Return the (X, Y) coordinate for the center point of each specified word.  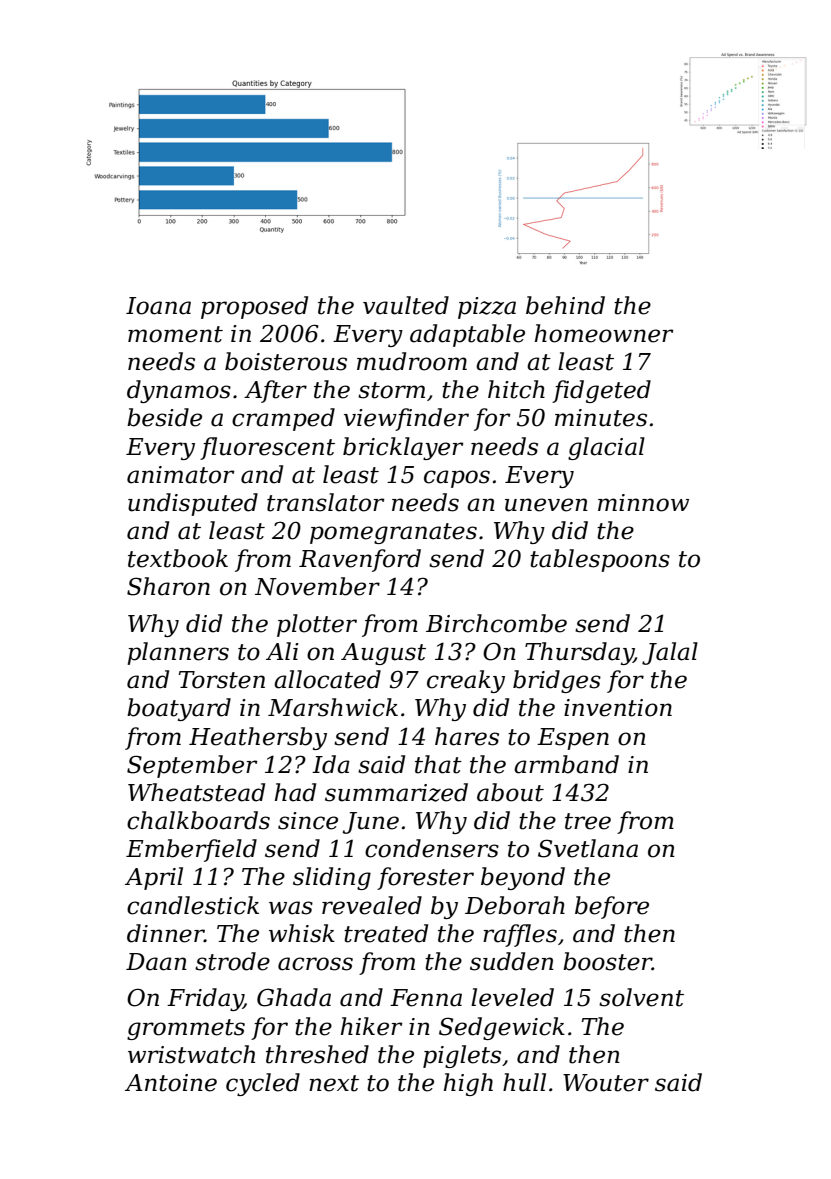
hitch (516, 389)
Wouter (606, 1083)
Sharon (168, 586)
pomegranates (393, 533)
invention (618, 708)
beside (164, 417)
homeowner (604, 333)
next (334, 1083)
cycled (263, 1084)
